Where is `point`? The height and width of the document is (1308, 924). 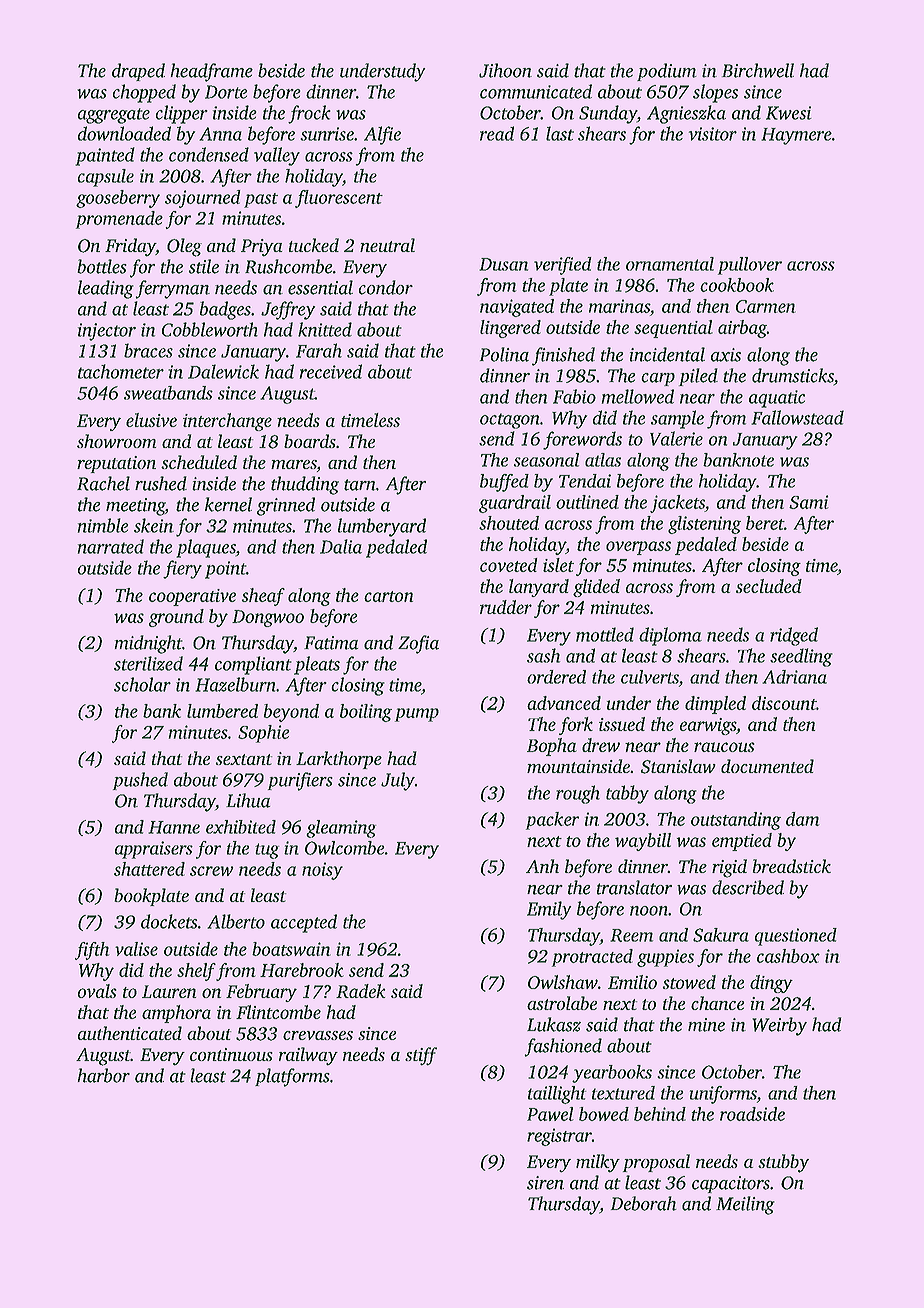 point is located at coordinates (225, 570).
